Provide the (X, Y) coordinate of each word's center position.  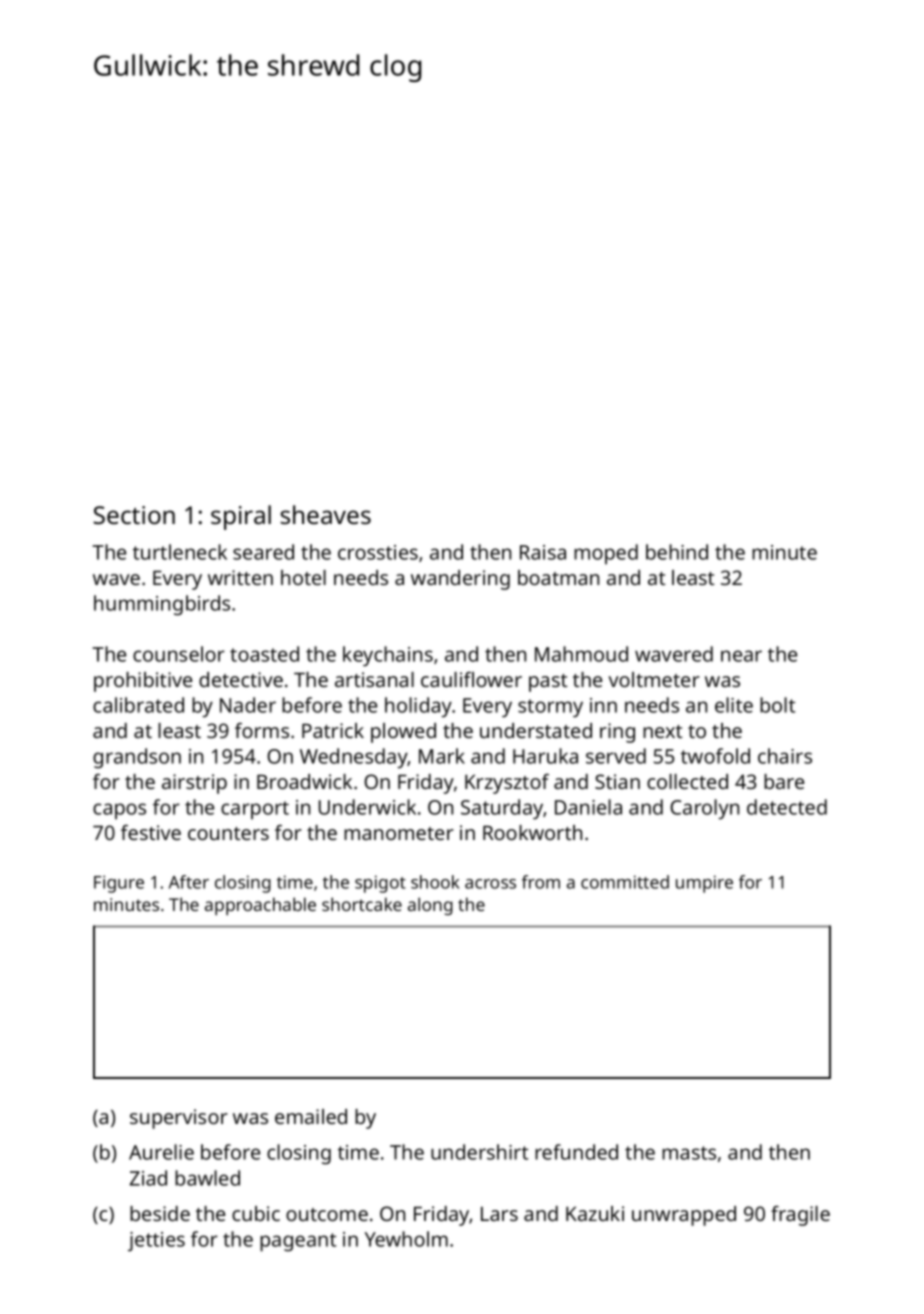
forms (262, 730)
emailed (311, 1116)
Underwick (367, 807)
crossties (378, 552)
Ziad (148, 1178)
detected (787, 807)
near (741, 656)
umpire (704, 884)
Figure (119, 884)
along (430, 906)
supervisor (179, 1119)
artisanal (374, 679)
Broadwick (304, 781)
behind (677, 552)
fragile (800, 1216)
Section (134, 515)
